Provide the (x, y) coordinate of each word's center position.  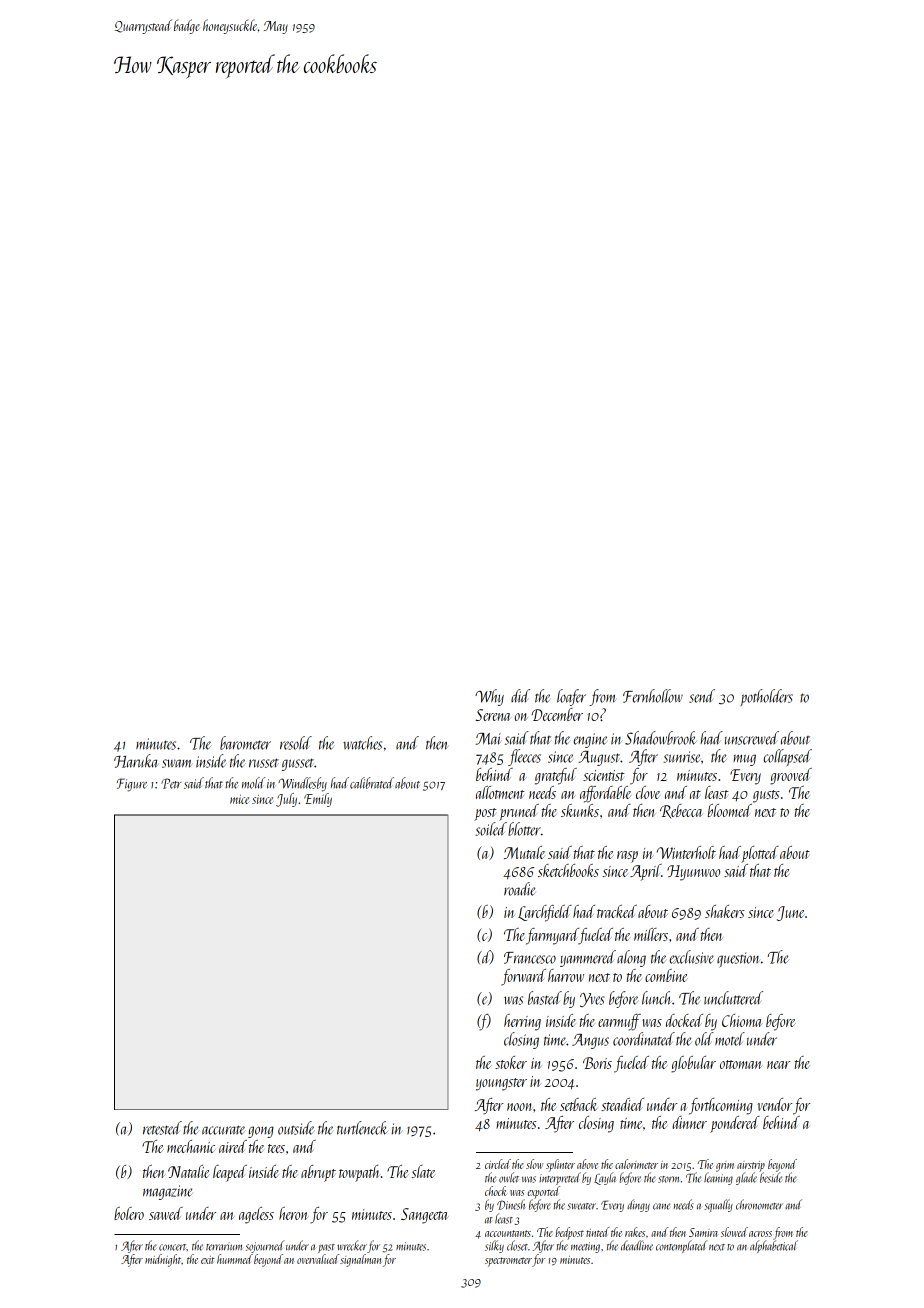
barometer (245, 743)
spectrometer (508, 1262)
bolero (129, 1213)
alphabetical (774, 1246)
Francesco (530, 958)
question (738, 960)
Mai (487, 738)
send (702, 696)
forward (523, 977)
